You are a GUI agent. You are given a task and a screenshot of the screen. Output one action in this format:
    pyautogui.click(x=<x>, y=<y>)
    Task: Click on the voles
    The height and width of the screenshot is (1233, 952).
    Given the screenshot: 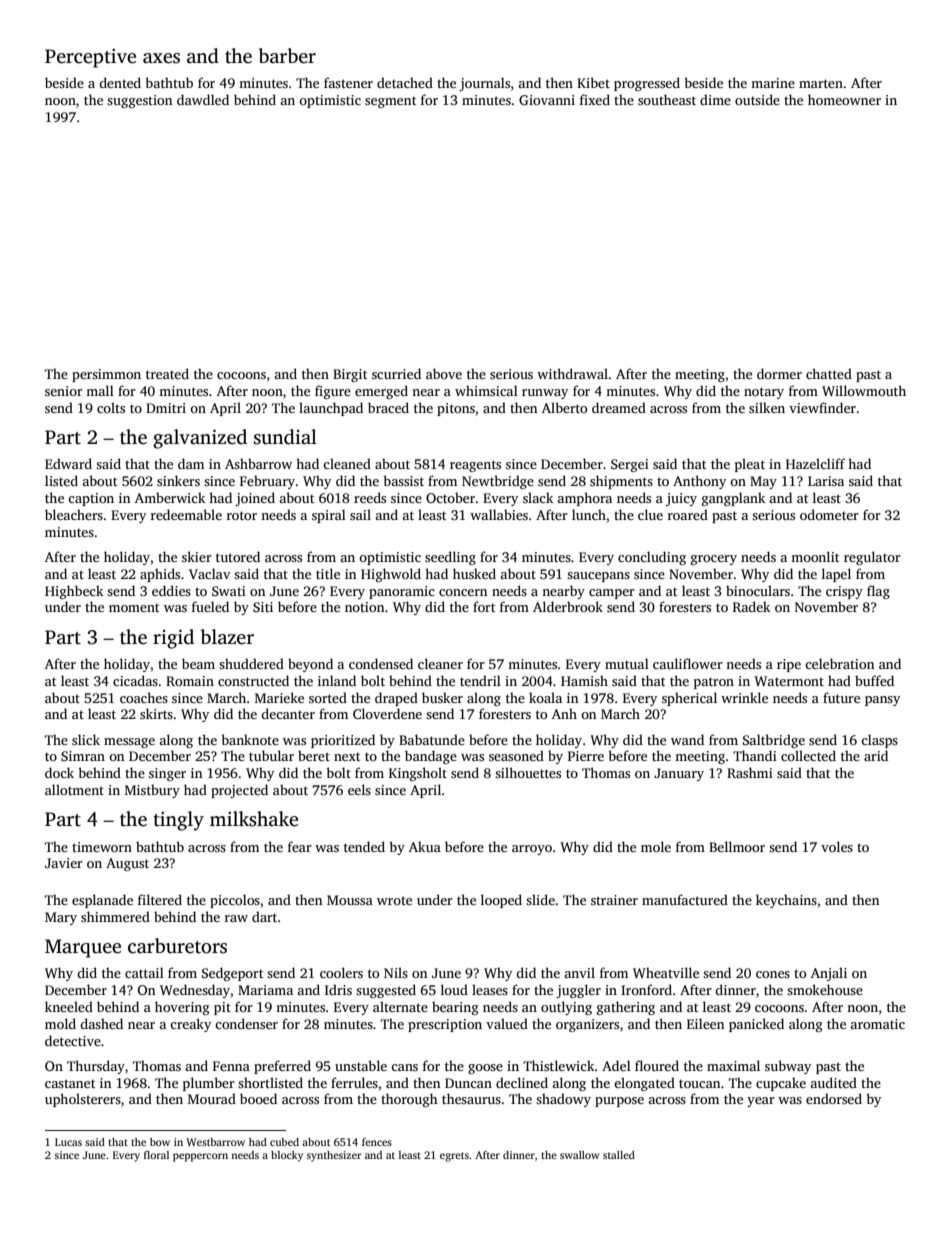 What is the action you would take?
    pyautogui.click(x=837, y=846)
